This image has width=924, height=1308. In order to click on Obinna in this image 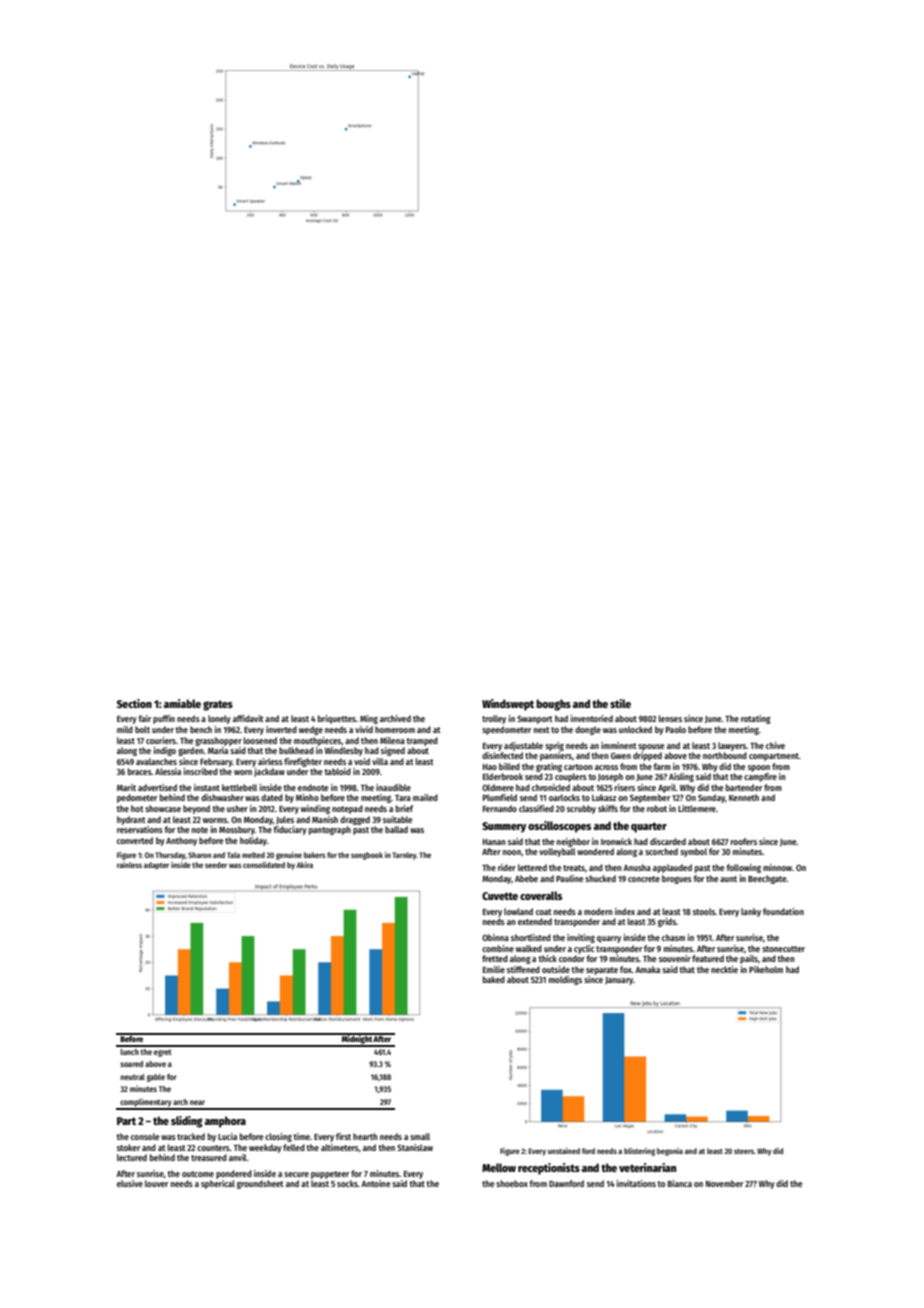, I will do `click(495, 937)`.
